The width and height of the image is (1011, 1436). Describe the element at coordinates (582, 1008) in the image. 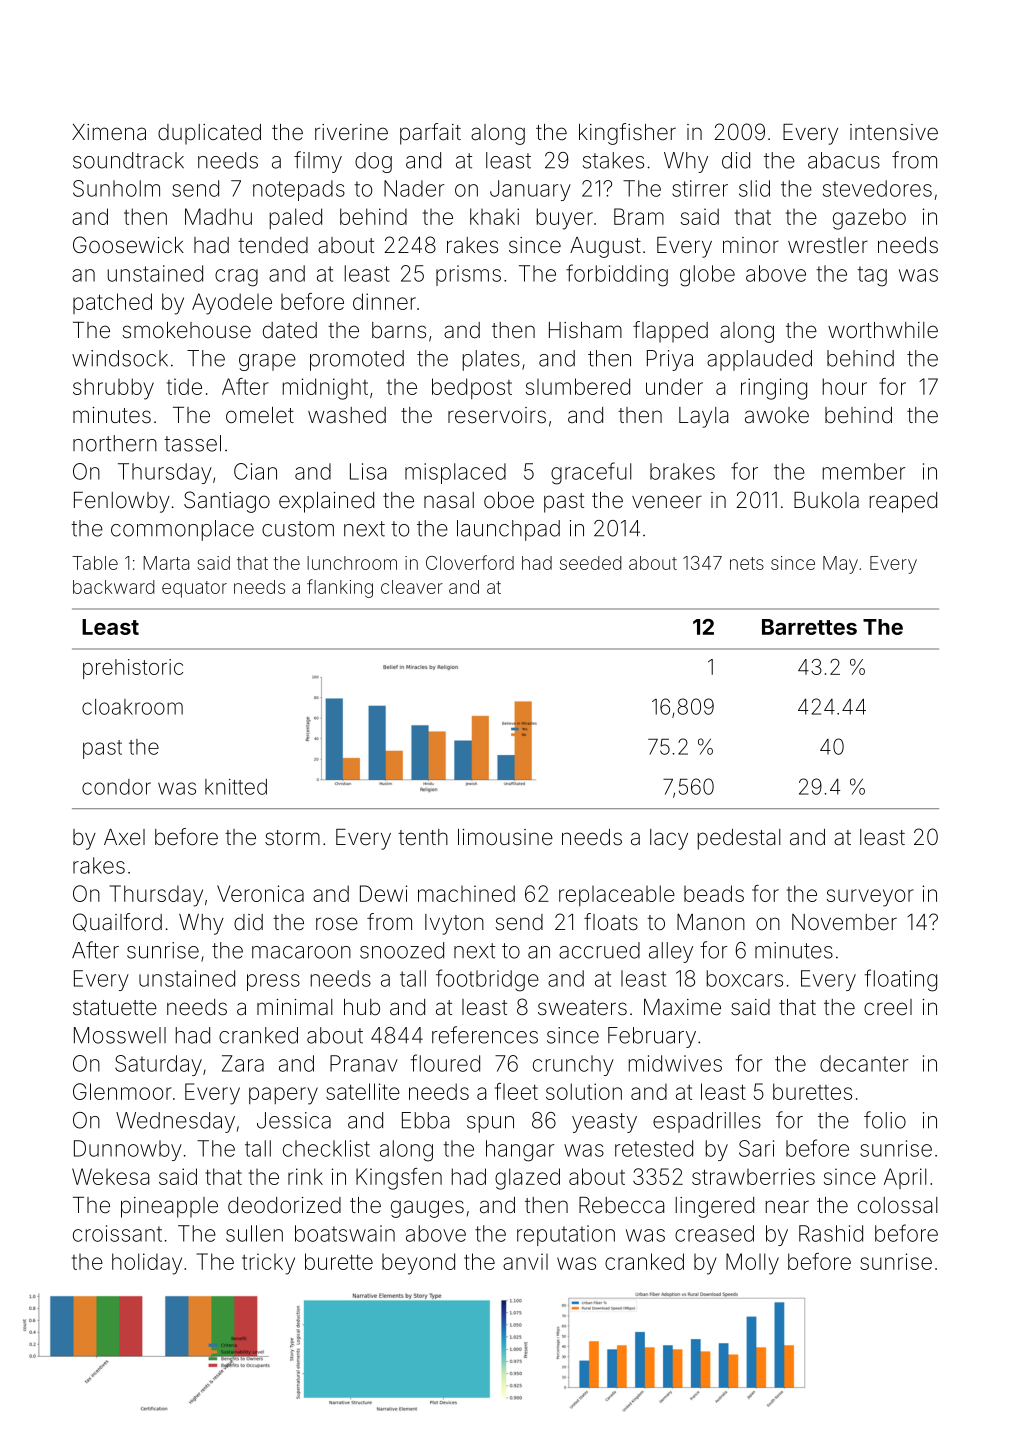

I see `sweaters` at that location.
